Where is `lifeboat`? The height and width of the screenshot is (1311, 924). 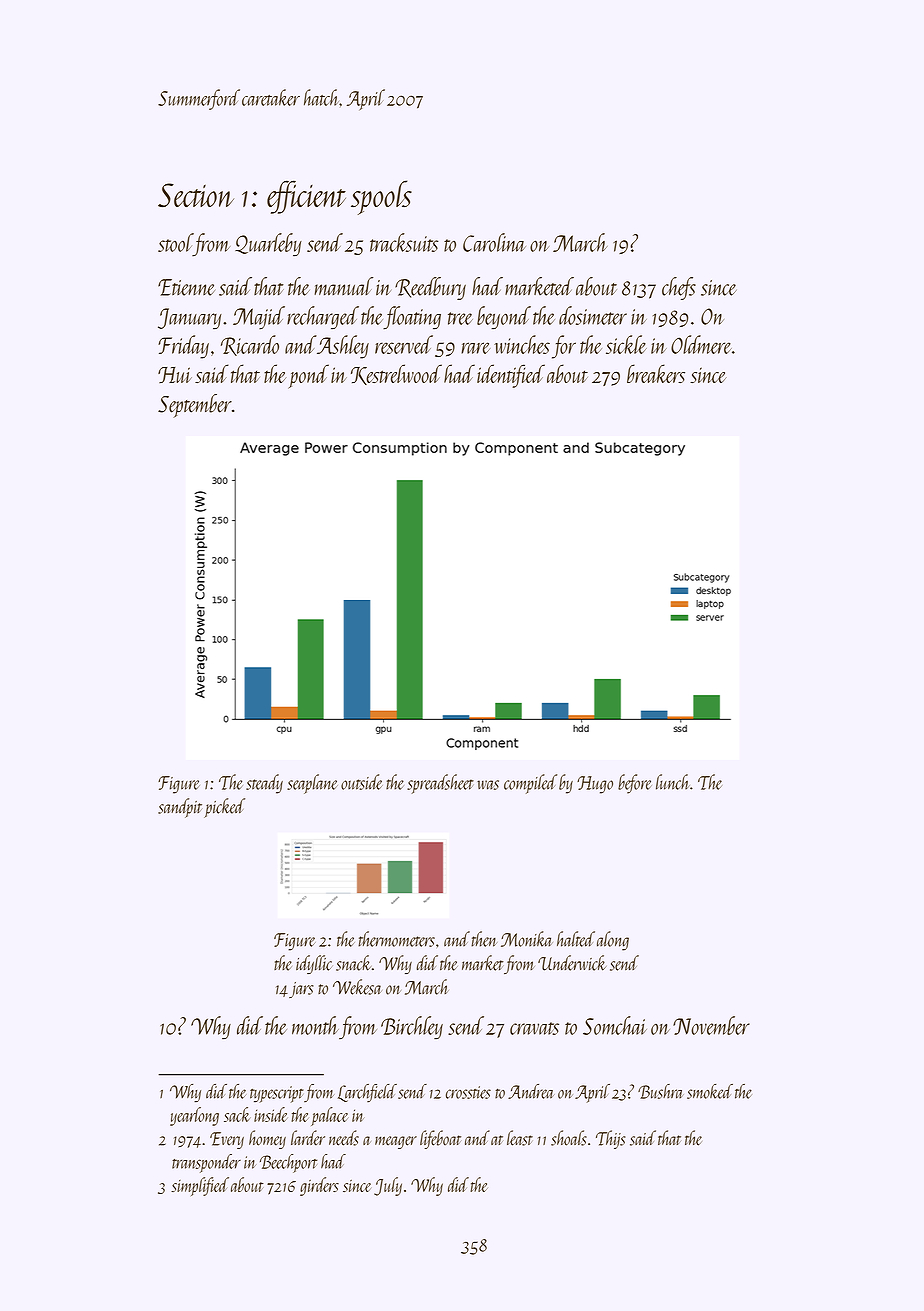 lifeboat is located at coordinates (440, 1139).
